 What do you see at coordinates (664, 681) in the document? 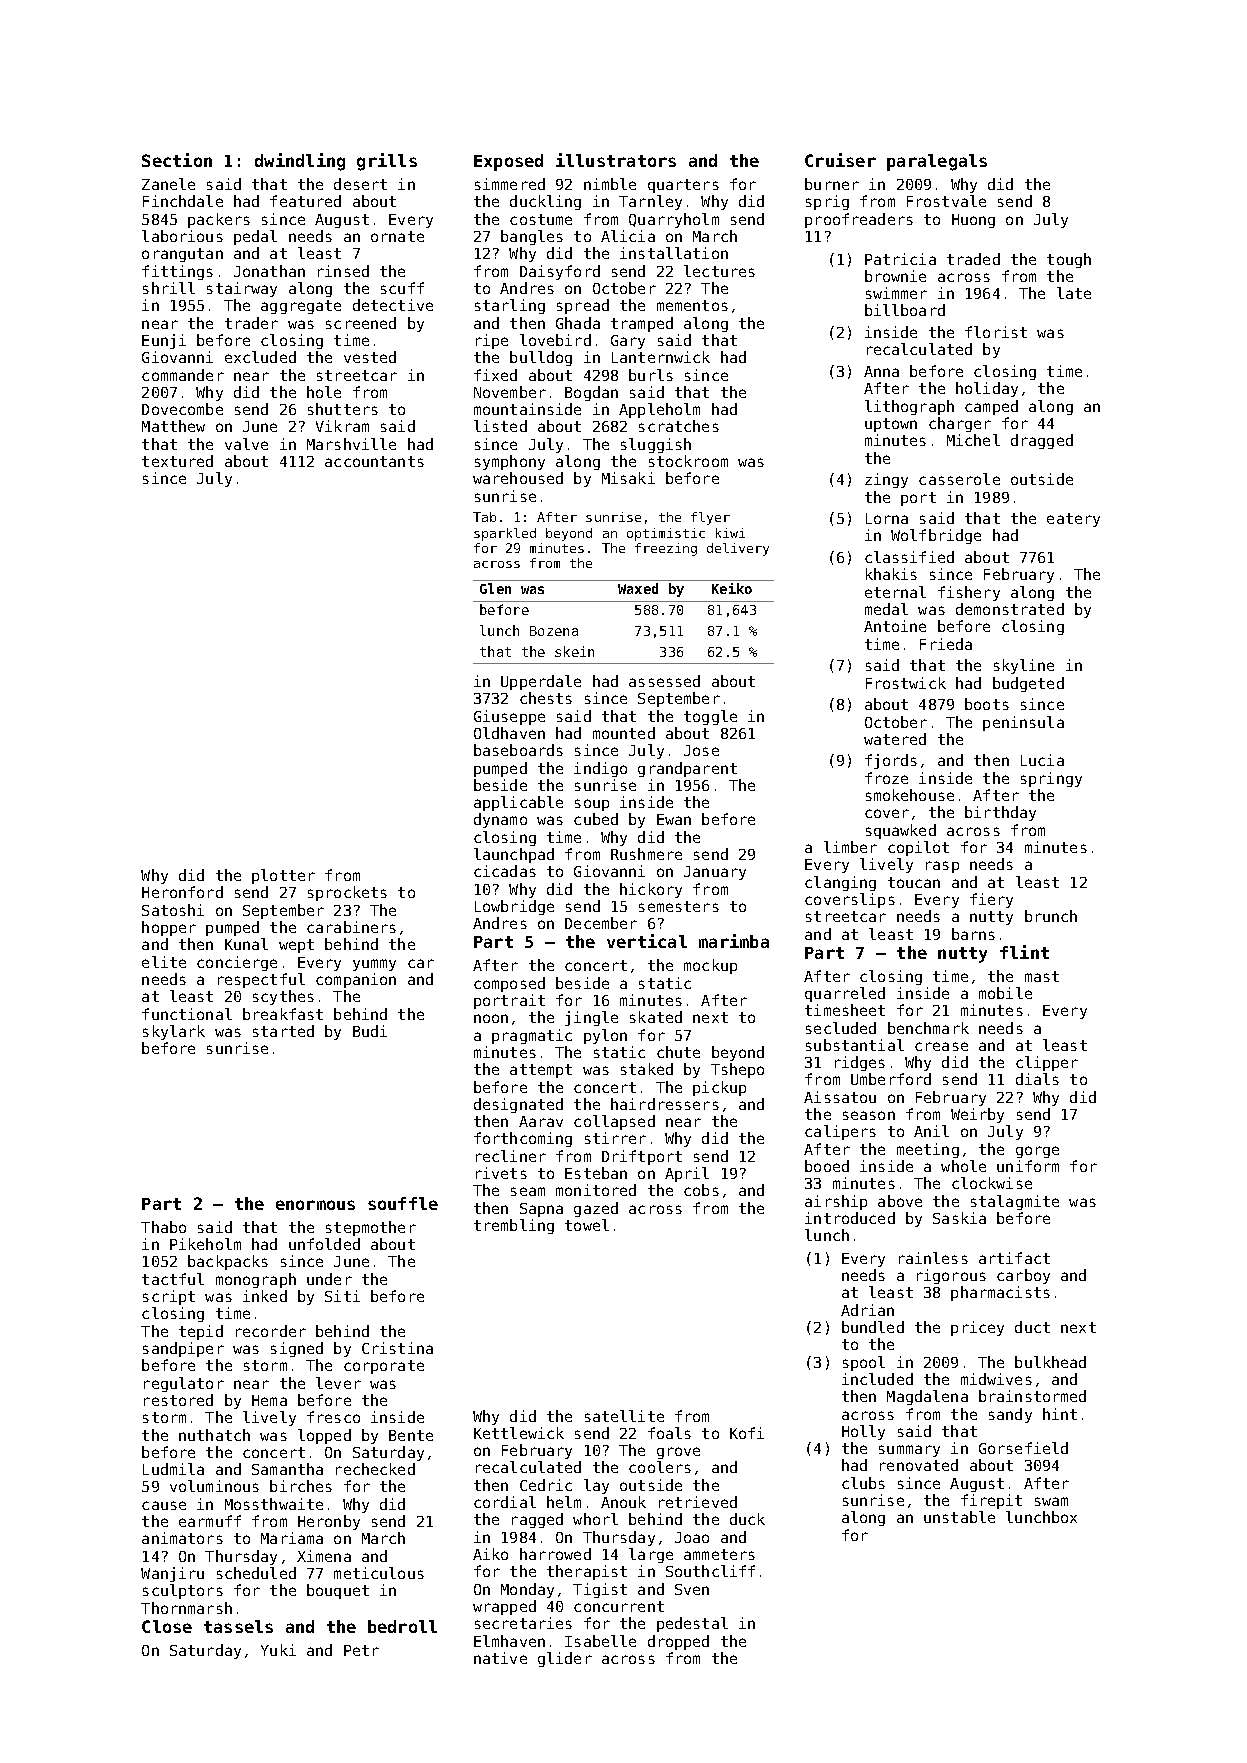
I see `assessed` at bounding box center [664, 681].
